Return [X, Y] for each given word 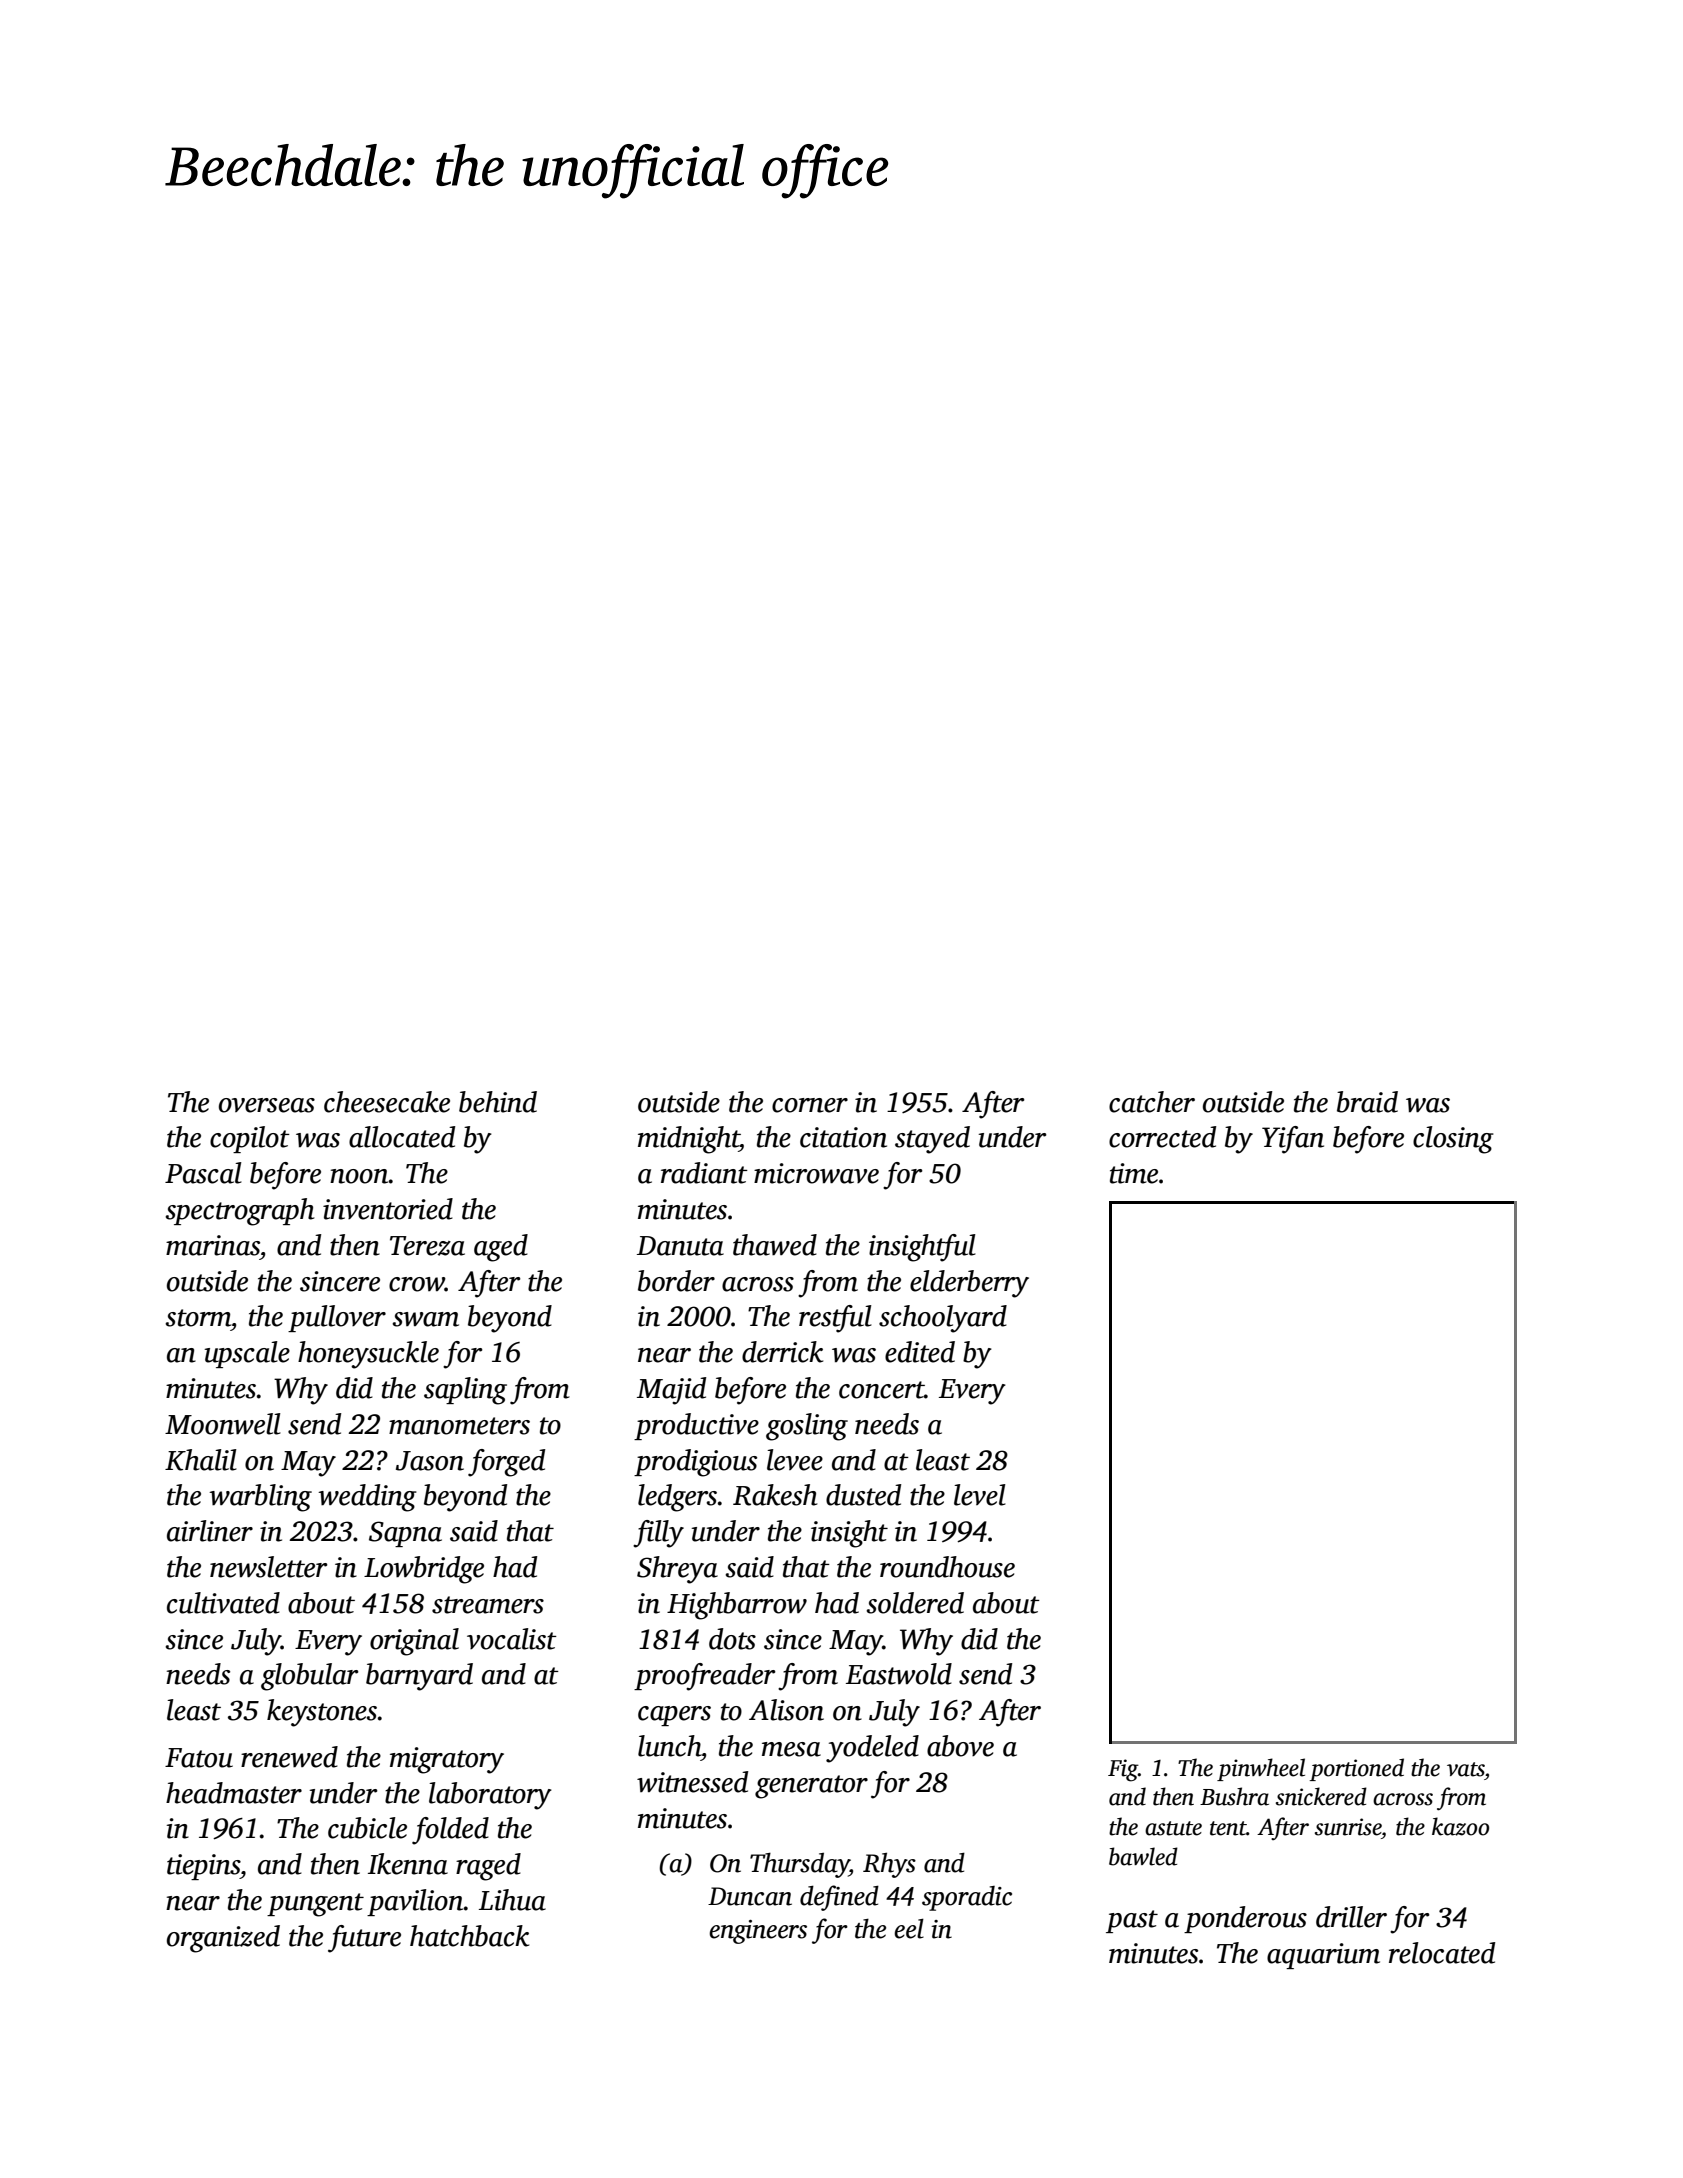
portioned [1357, 1769]
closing [1453, 1140]
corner [810, 1105]
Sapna [405, 1534]
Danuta [680, 1246]
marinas [213, 1245]
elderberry [969, 1284]
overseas [267, 1105]
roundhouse [947, 1567]
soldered [915, 1603]
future [364, 1939]
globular [310, 1677]
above [960, 1746]
